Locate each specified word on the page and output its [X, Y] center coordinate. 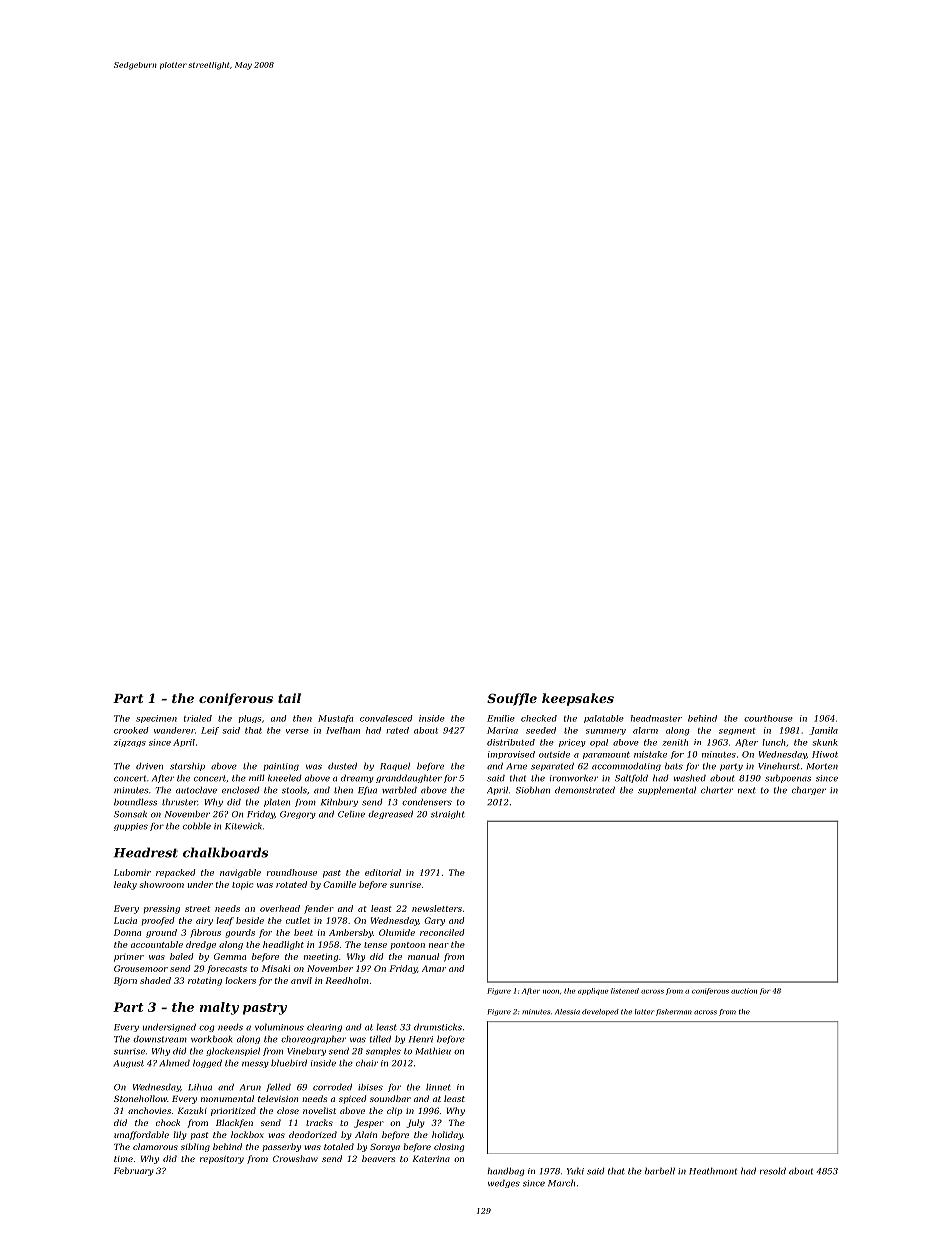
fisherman [674, 1012]
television [278, 1098]
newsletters [437, 908]
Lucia [125, 920]
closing [449, 1147]
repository [222, 1160]
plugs [250, 719]
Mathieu [433, 1051]
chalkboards [225, 852]
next [747, 790]
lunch [774, 742]
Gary [434, 921]
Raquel [395, 766]
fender [319, 909]
